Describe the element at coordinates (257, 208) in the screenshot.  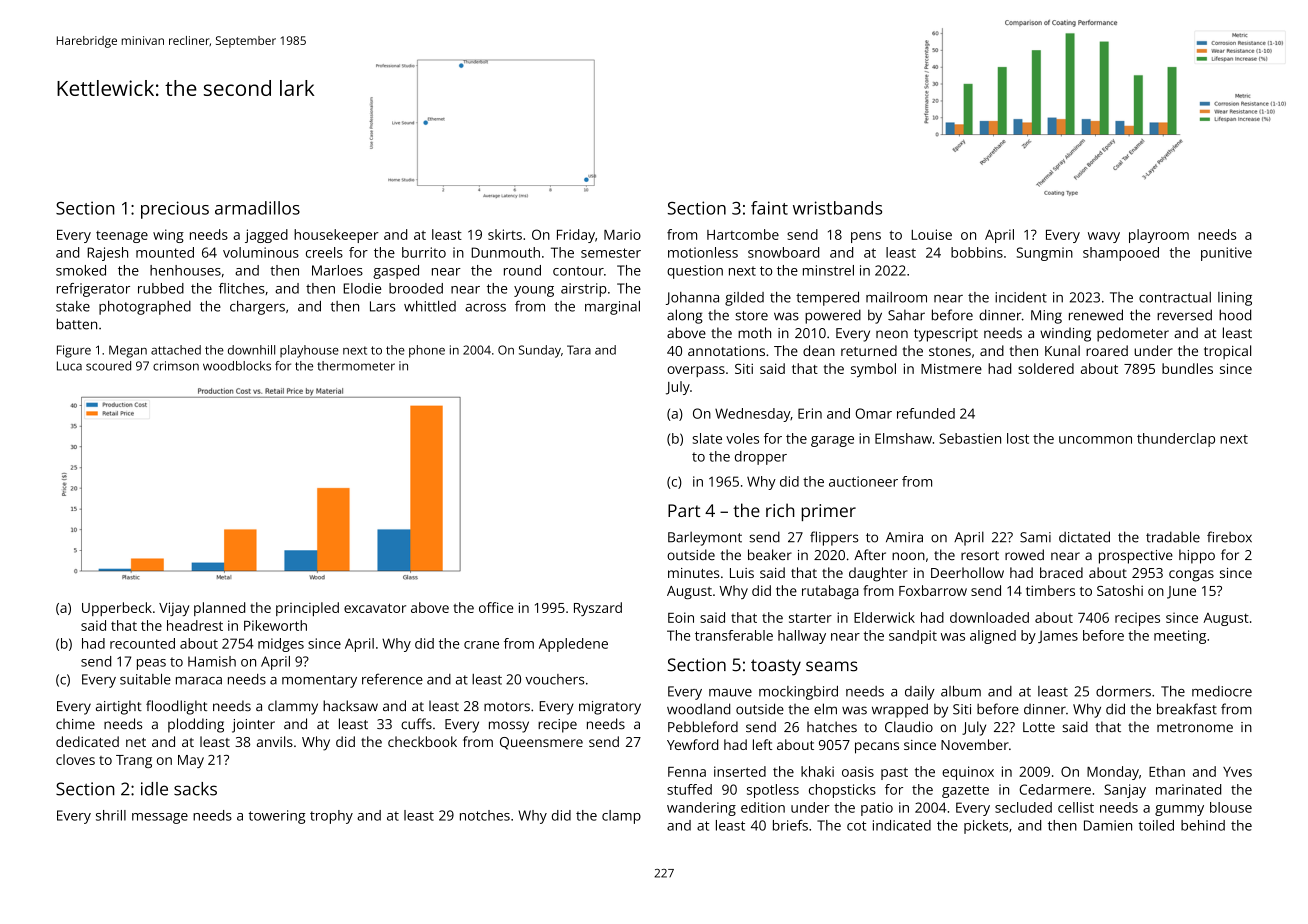
I see `armadillos` at that location.
